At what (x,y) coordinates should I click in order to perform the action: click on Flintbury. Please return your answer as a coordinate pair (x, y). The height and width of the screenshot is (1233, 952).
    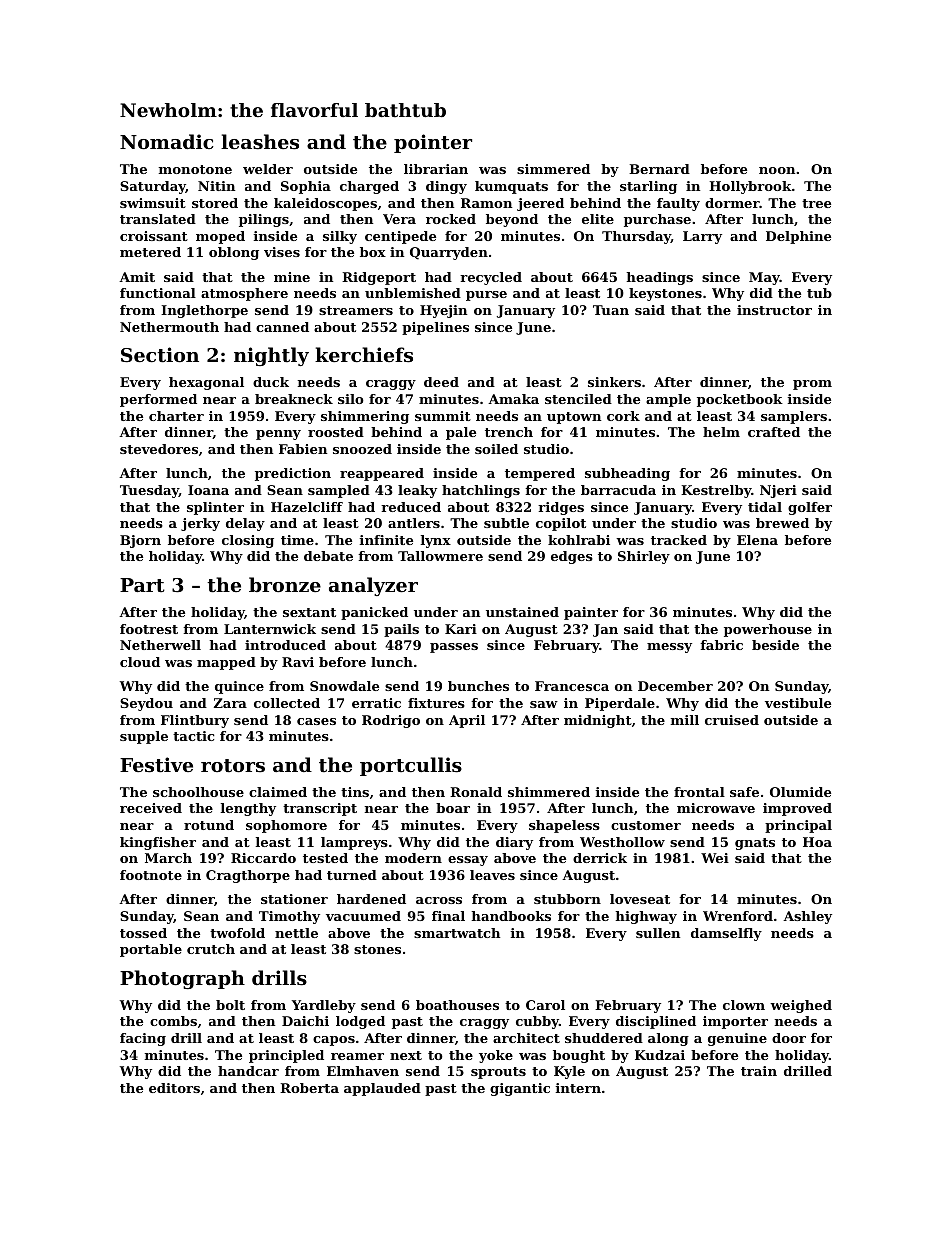
    Looking at the image, I should click on (195, 721).
